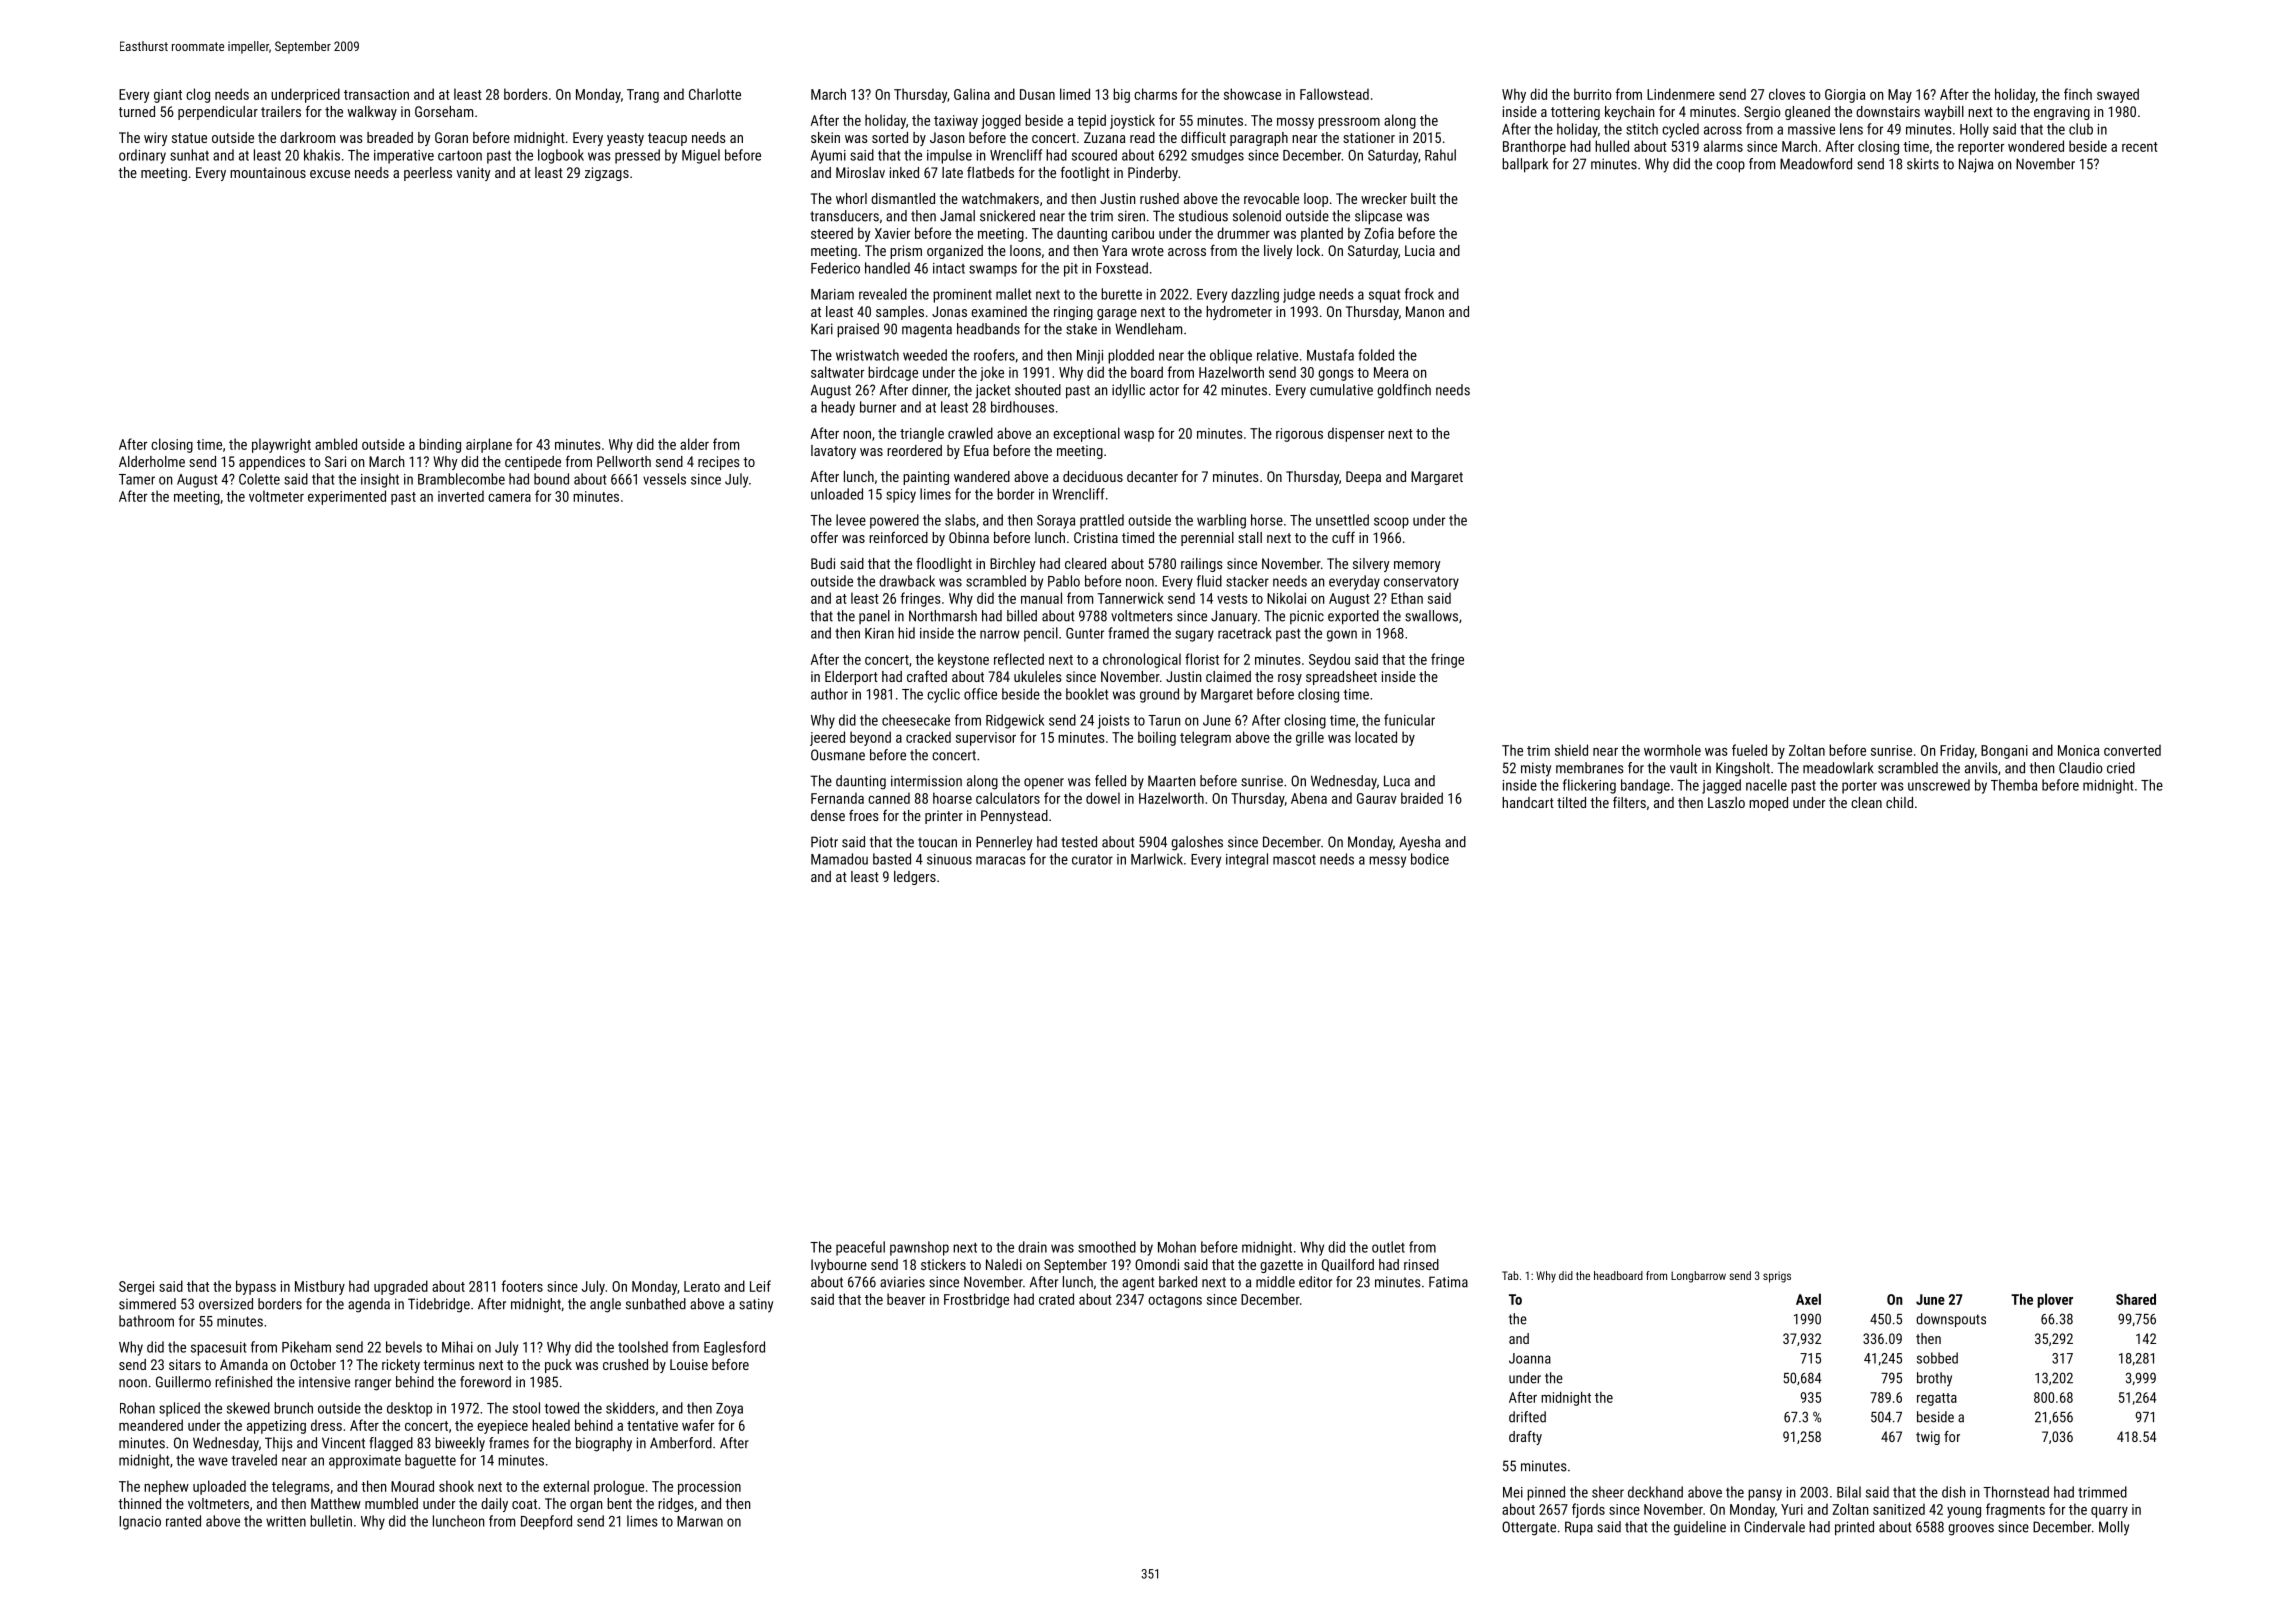 The image size is (2282, 1614). Describe the element at coordinates (1529, 1528) in the screenshot. I see `Ottergate` at that location.
